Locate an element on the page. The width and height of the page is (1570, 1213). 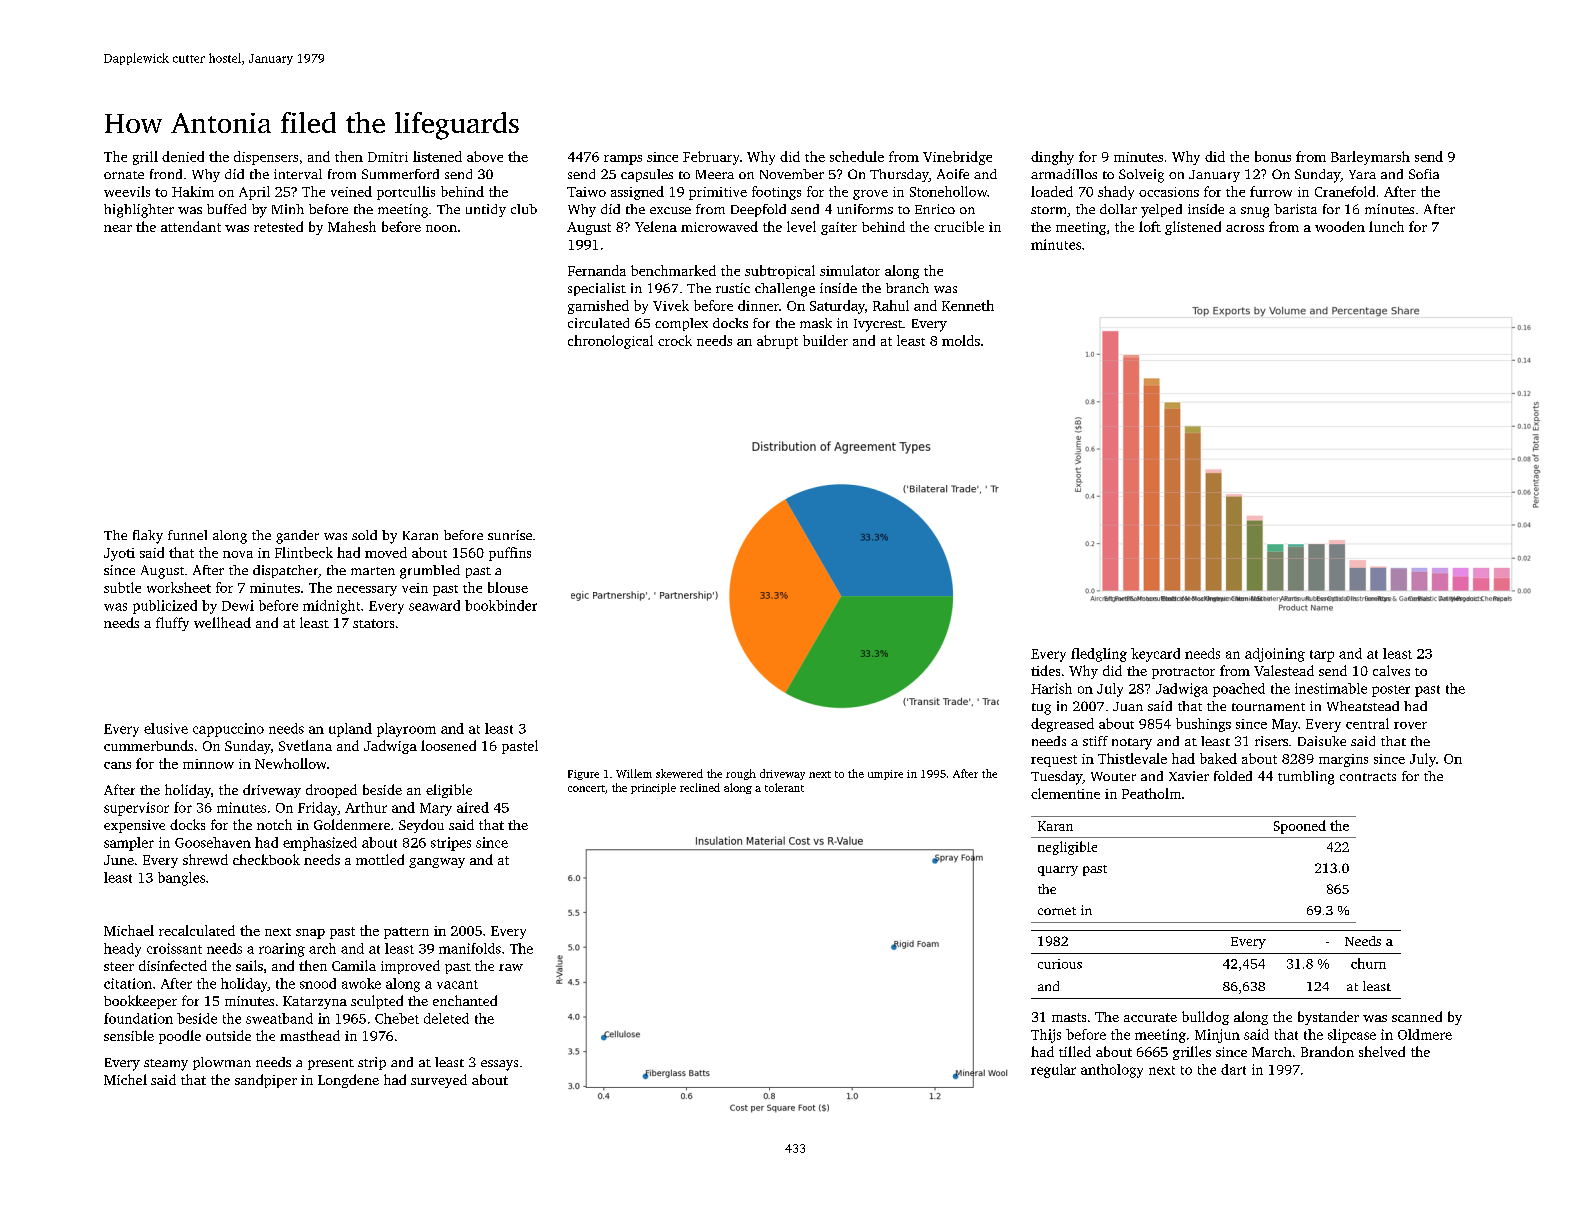
furrow is located at coordinates (1271, 191).
